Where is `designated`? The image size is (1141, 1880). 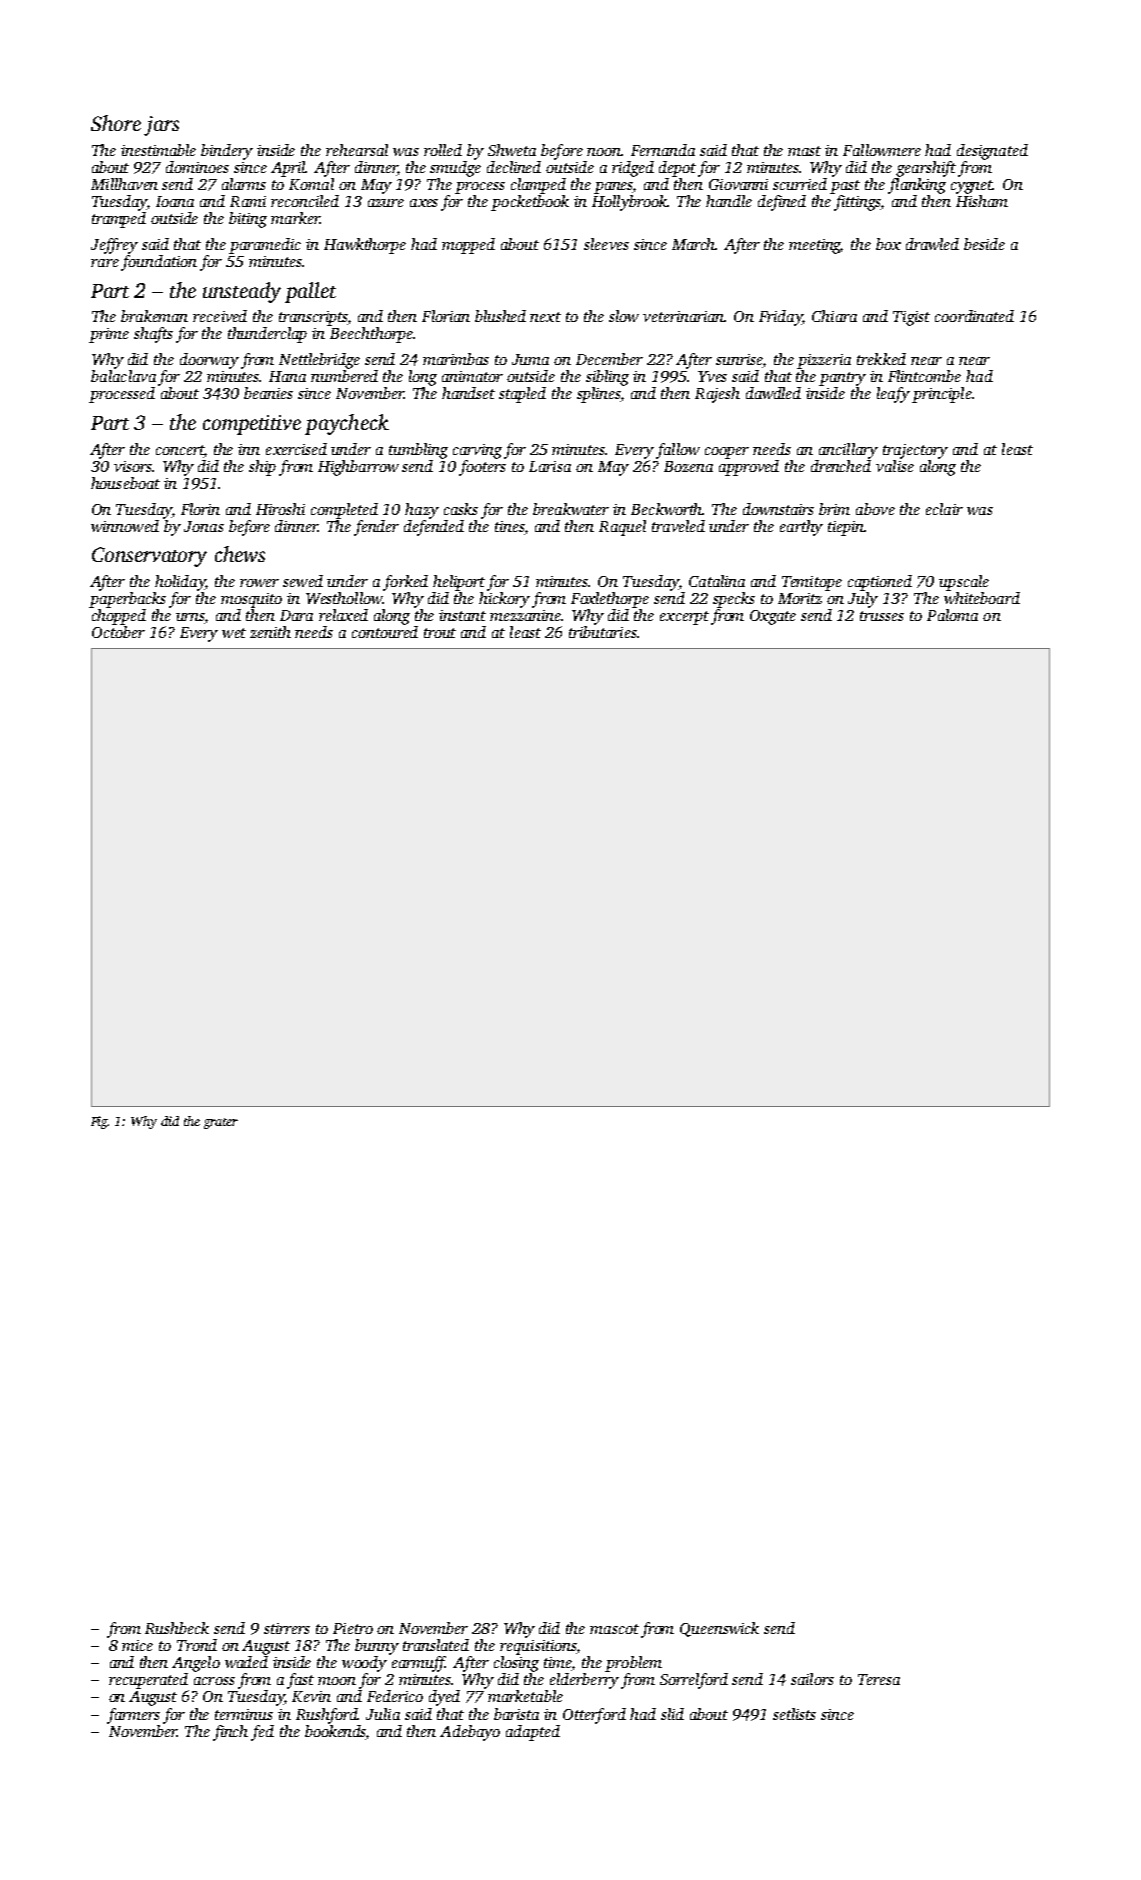
designated is located at coordinates (992, 152).
